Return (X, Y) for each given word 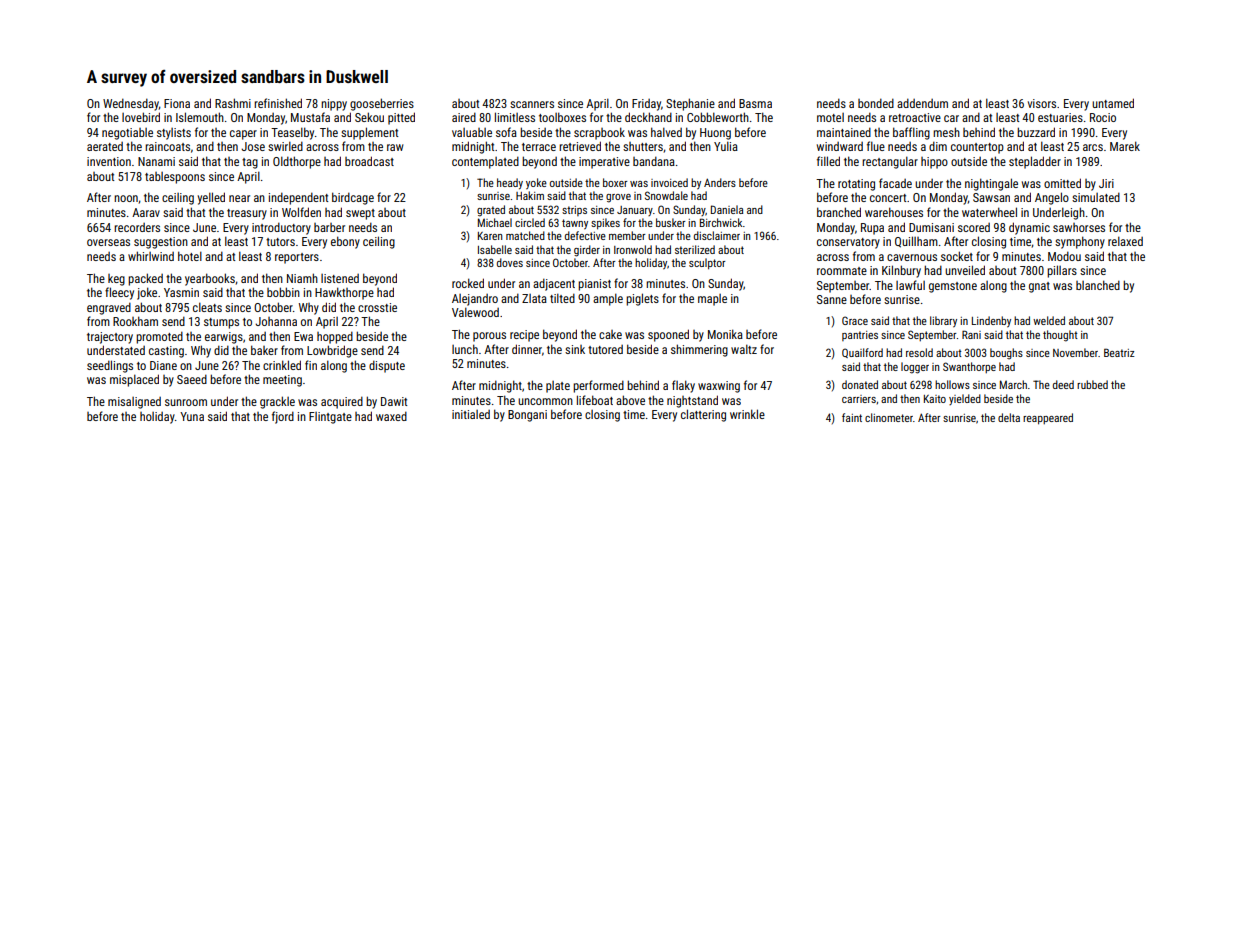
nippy (334, 105)
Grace (855, 320)
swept (360, 214)
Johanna (276, 321)
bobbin (283, 292)
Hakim (530, 195)
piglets (642, 299)
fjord (283, 417)
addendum (922, 103)
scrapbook (599, 133)
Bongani (527, 416)
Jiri (1106, 183)
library (943, 322)
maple (712, 300)
